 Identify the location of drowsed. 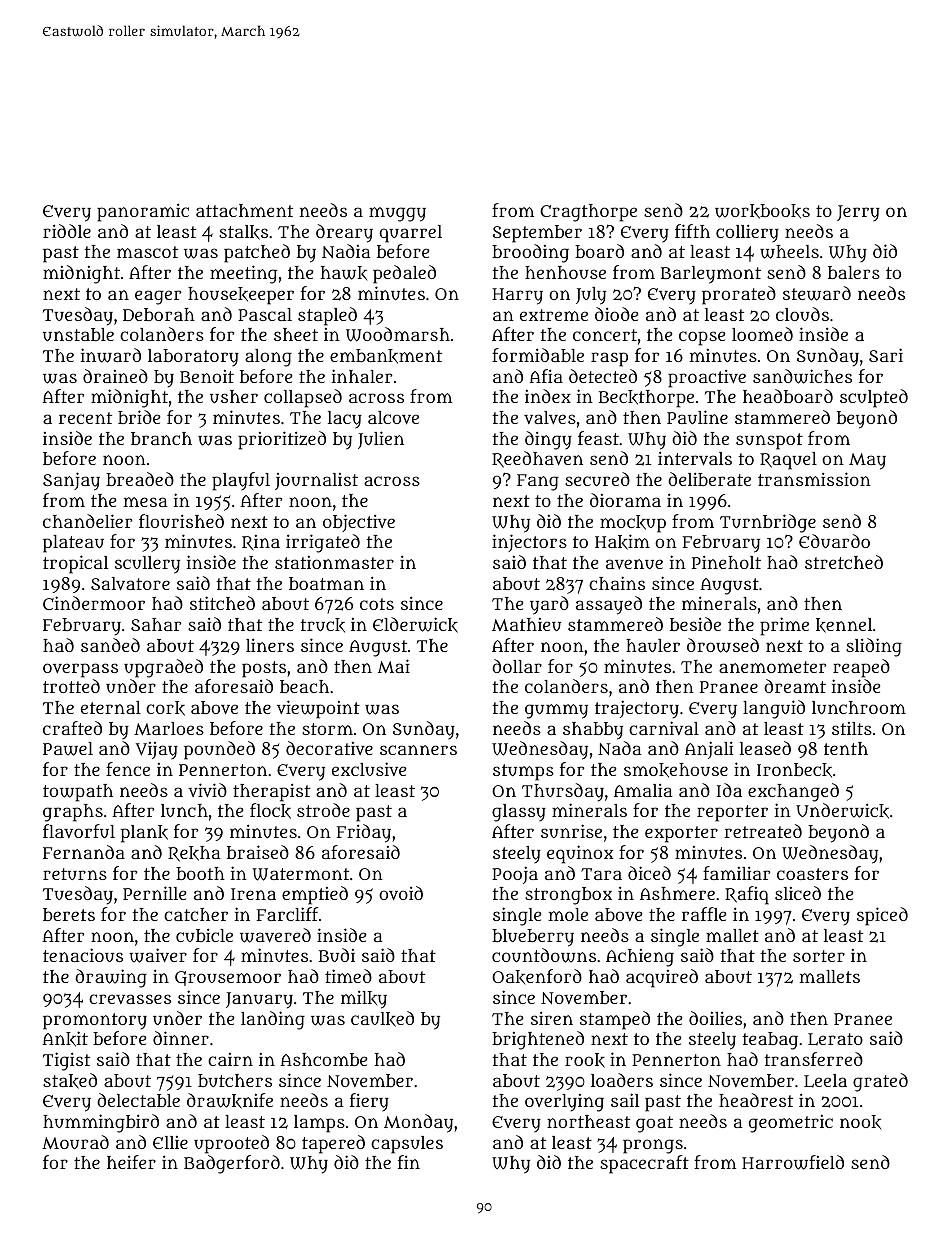
(723, 645).
